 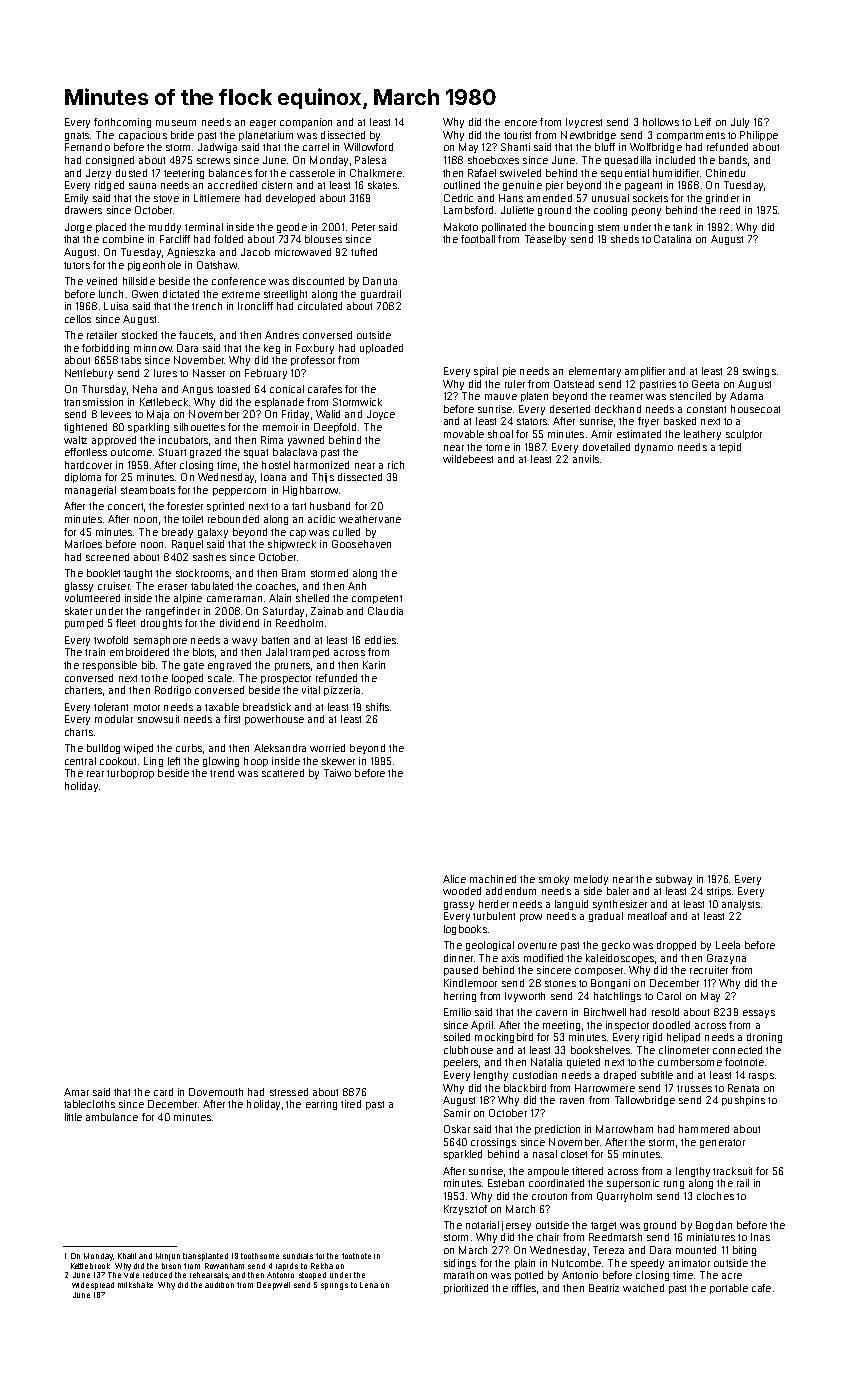 What do you see at coordinates (289, 1092) in the page?
I see `stressed` at bounding box center [289, 1092].
